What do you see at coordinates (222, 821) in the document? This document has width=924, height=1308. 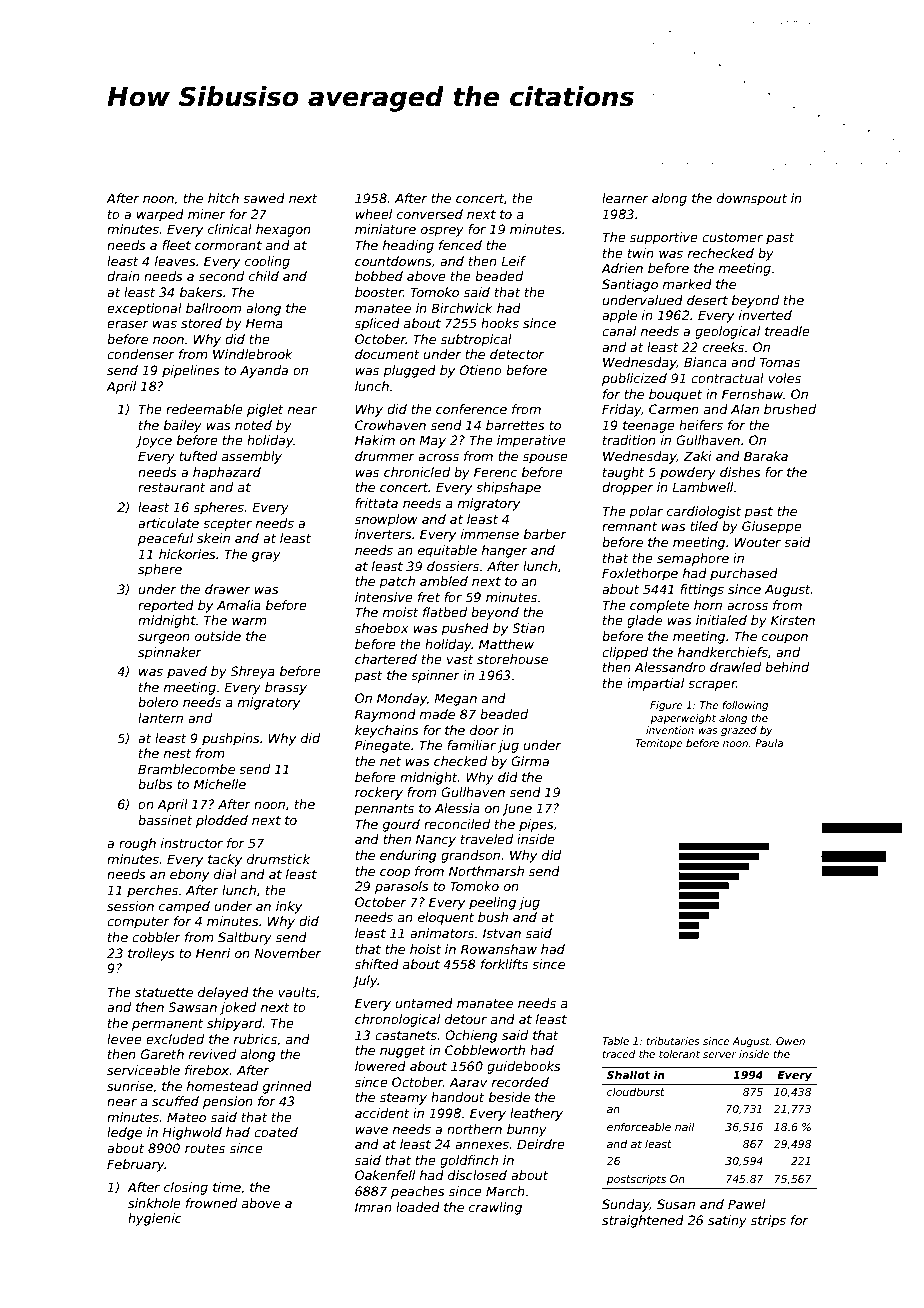 I see `plodded` at bounding box center [222, 821].
